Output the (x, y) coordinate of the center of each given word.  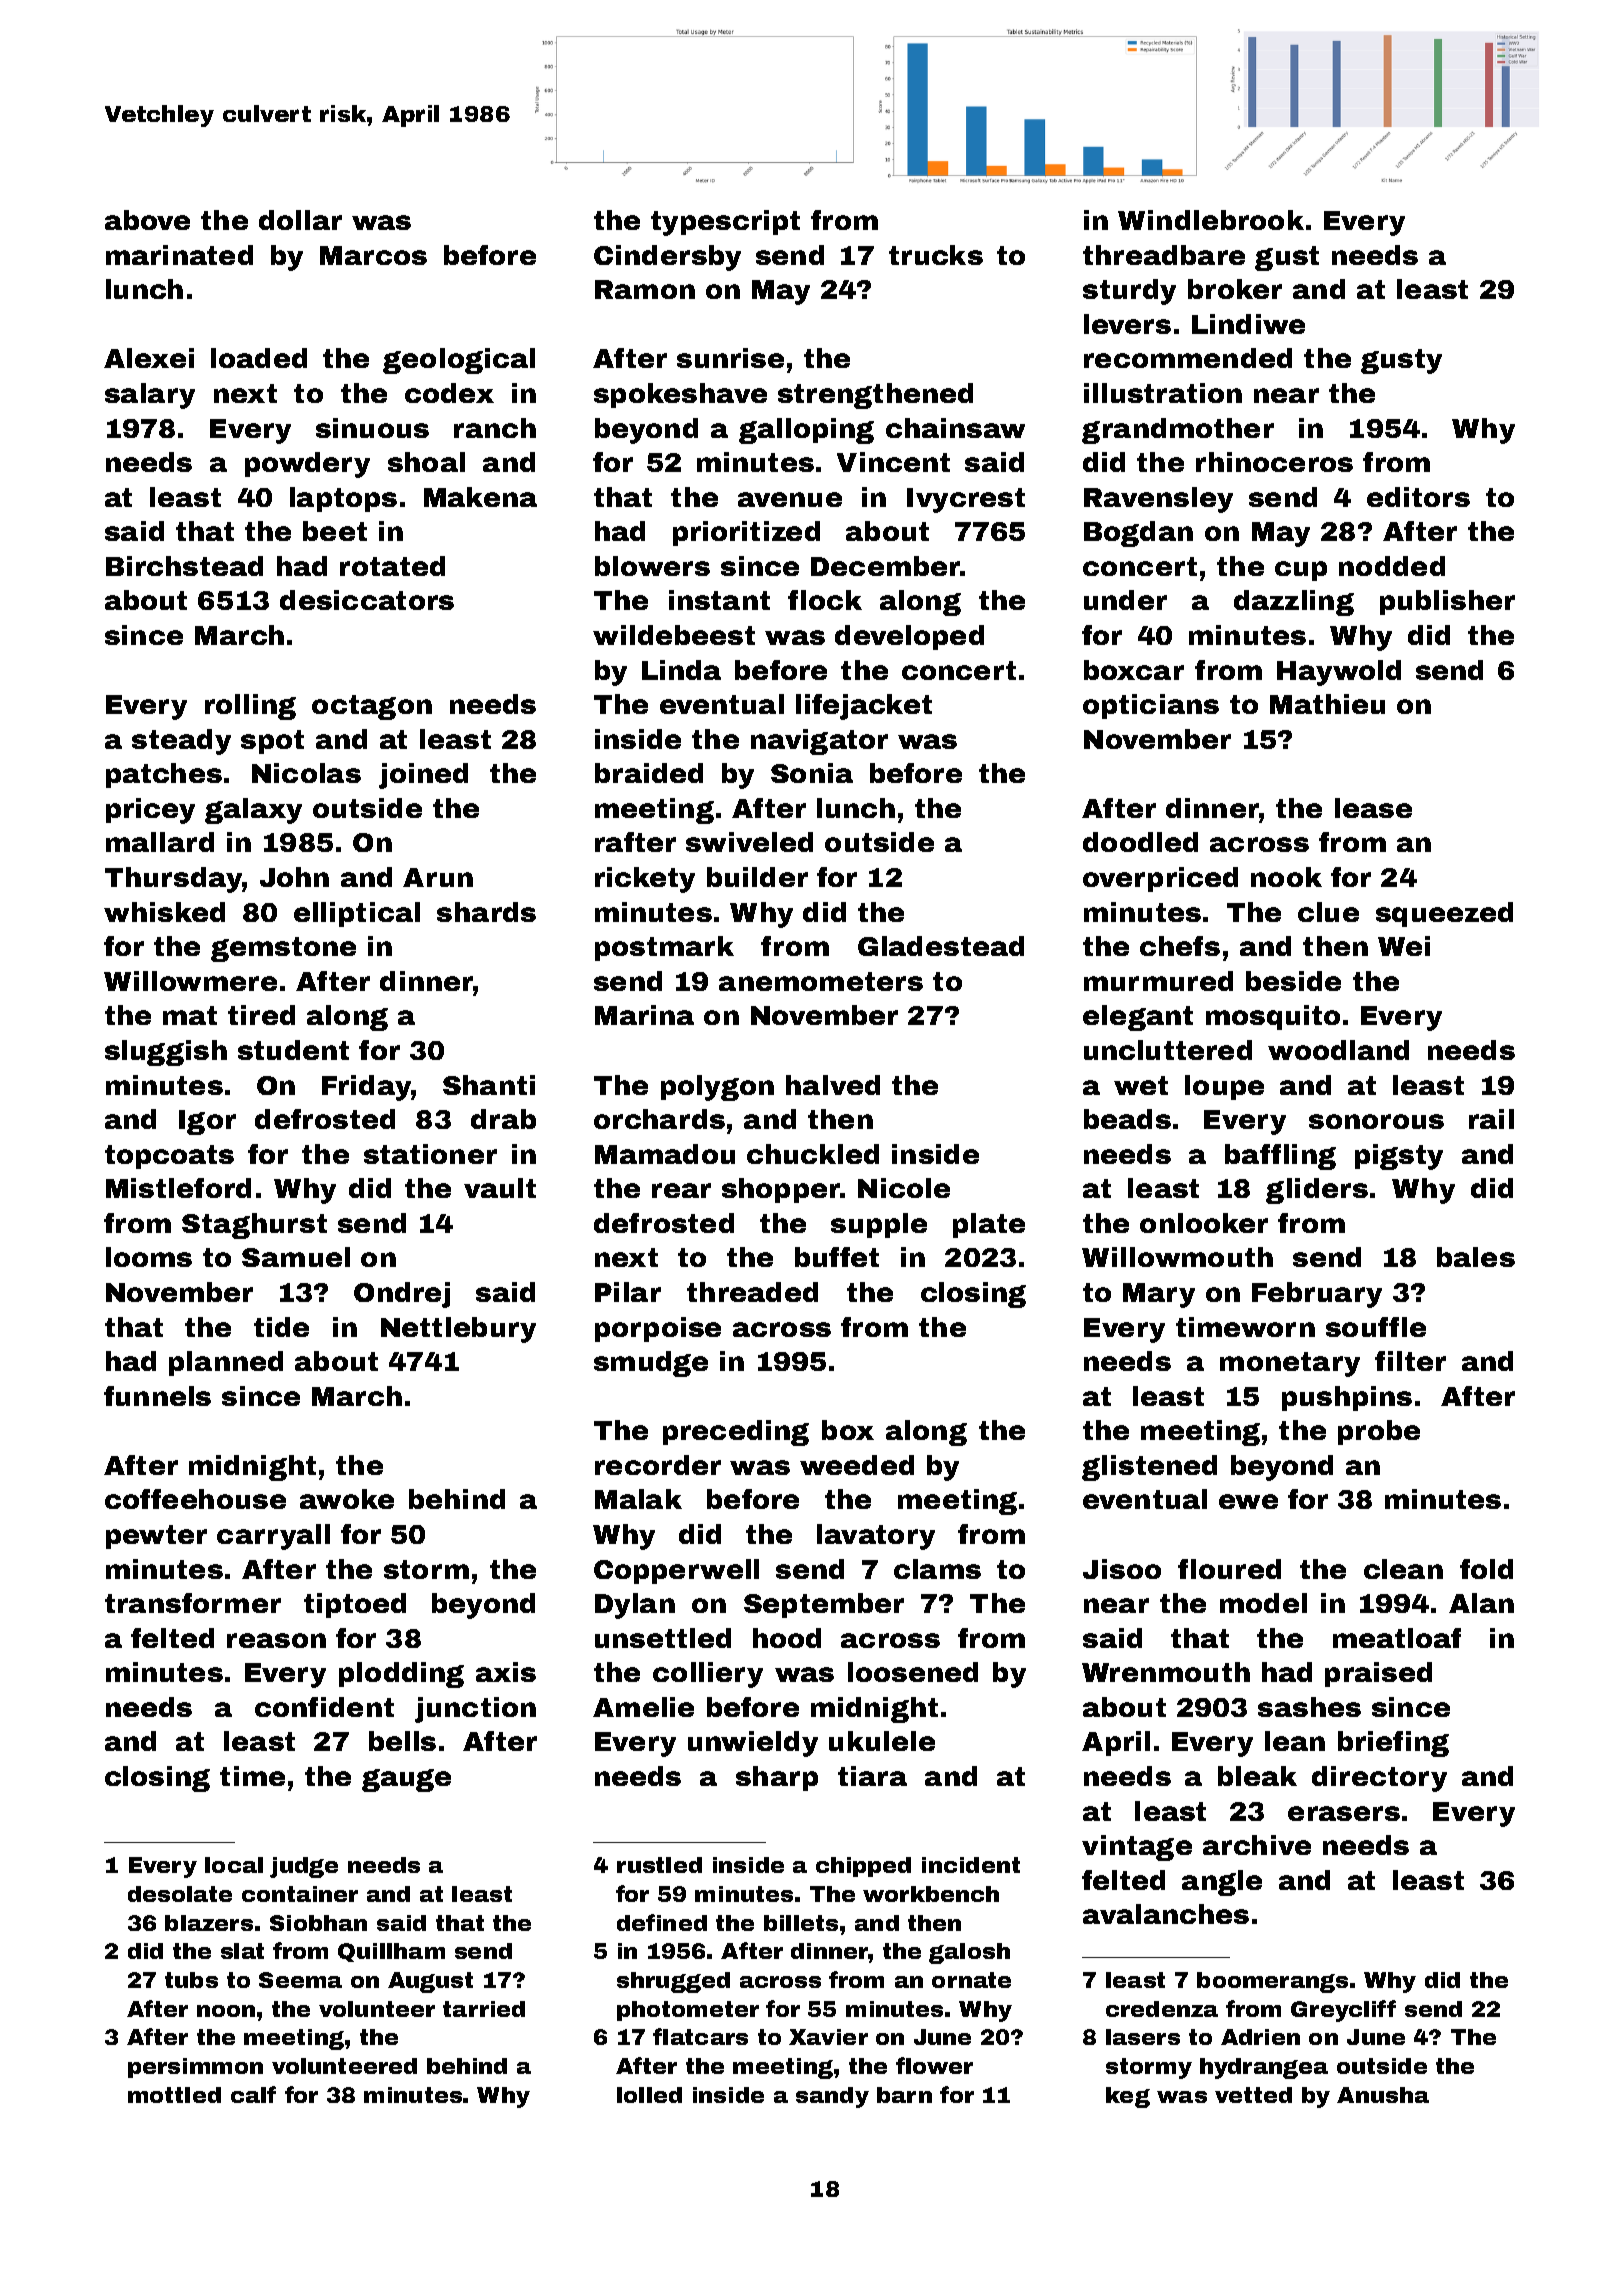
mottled (174, 2095)
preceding (736, 1433)
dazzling (1294, 603)
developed (909, 637)
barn (904, 2095)
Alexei (149, 358)
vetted (1253, 2095)
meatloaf (1397, 1638)
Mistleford (178, 1188)
